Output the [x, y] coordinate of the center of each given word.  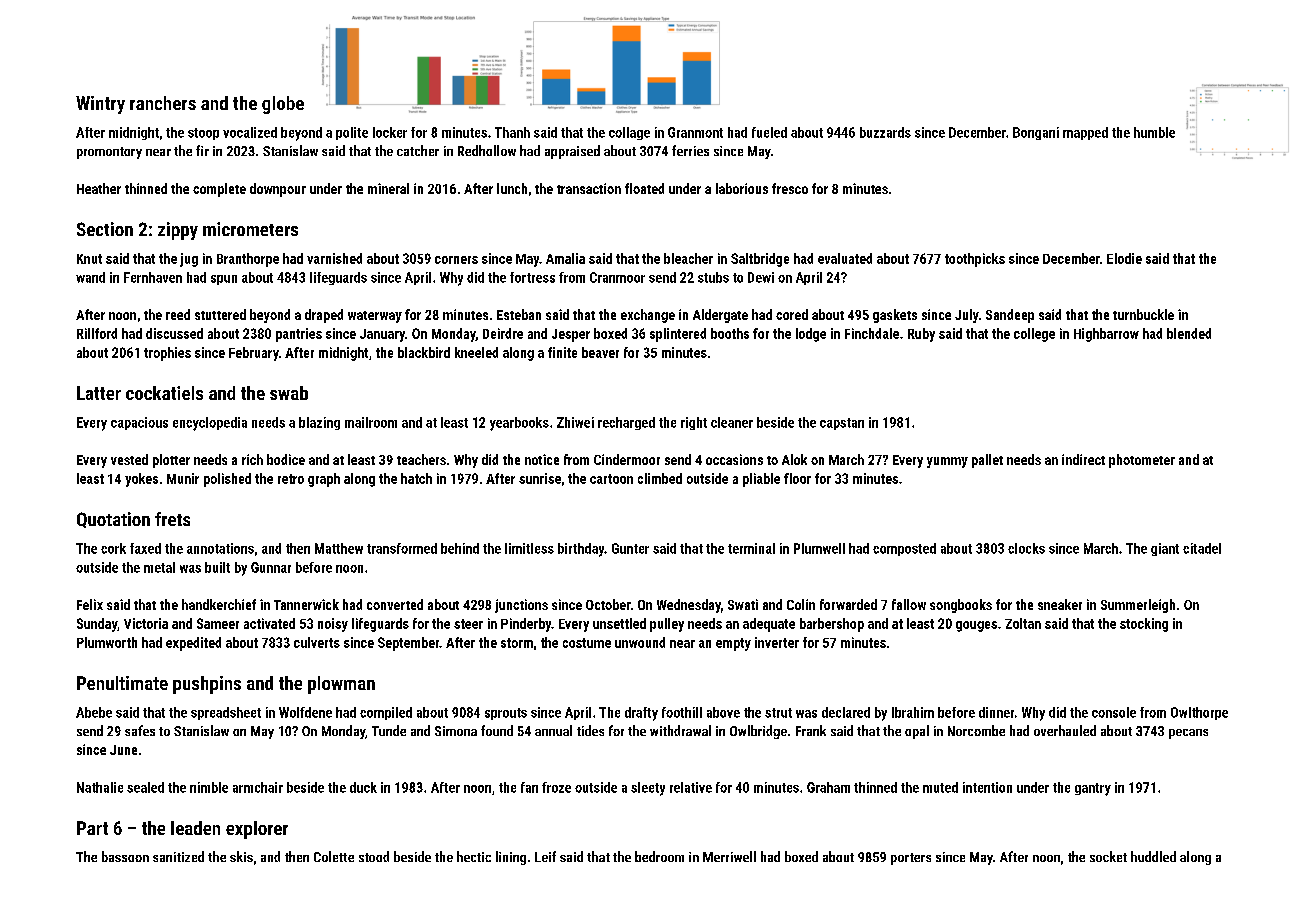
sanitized [178, 856]
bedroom [659, 856]
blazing [319, 423]
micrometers [250, 229]
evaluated [845, 258]
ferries [690, 150]
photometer [1142, 461]
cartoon [611, 479]
